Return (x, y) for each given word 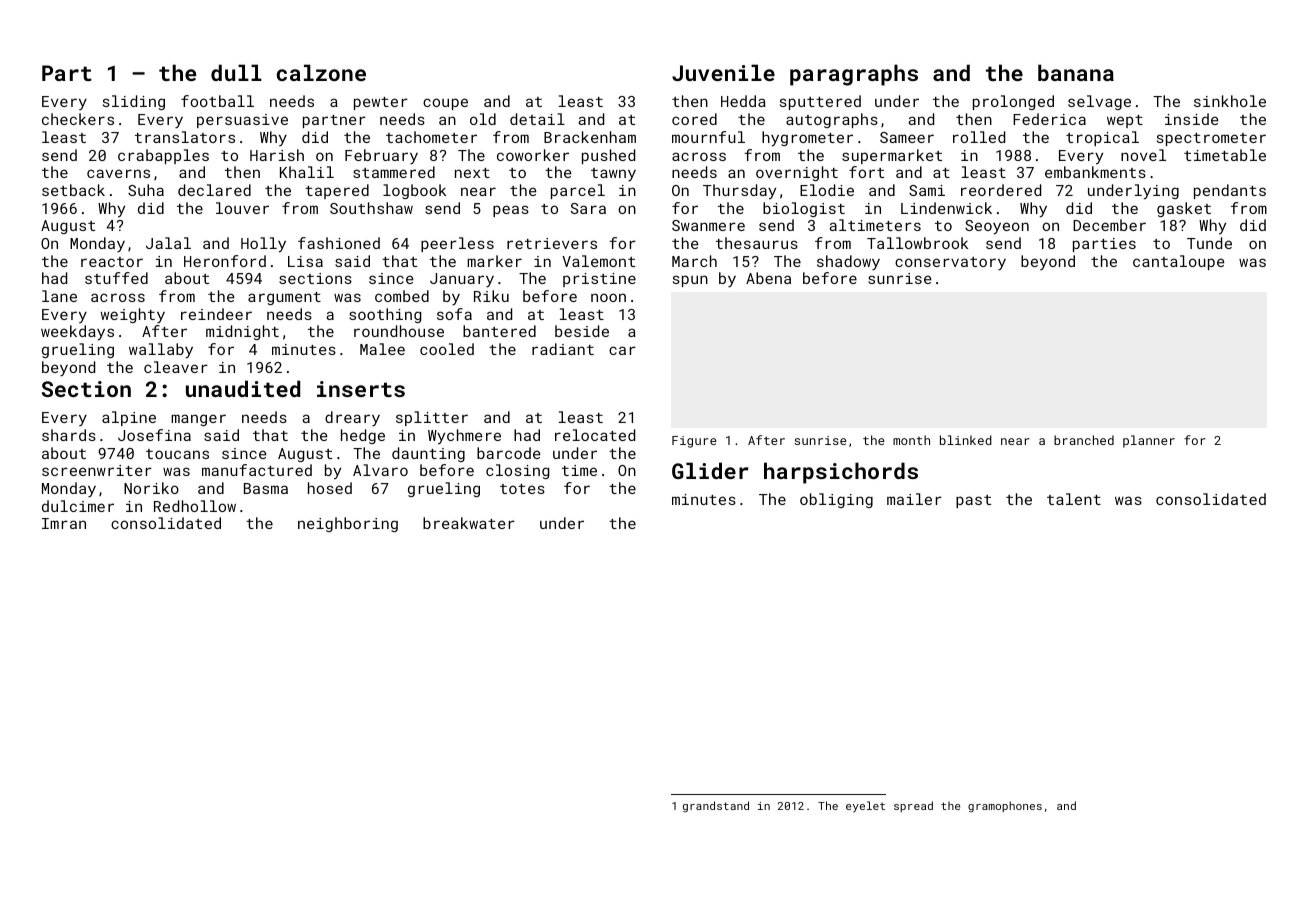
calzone (321, 72)
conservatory (950, 263)
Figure (694, 442)
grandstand (716, 807)
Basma (266, 488)
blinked (966, 440)
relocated (595, 435)
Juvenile (723, 72)
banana (1076, 72)
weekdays (77, 333)
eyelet (865, 807)
